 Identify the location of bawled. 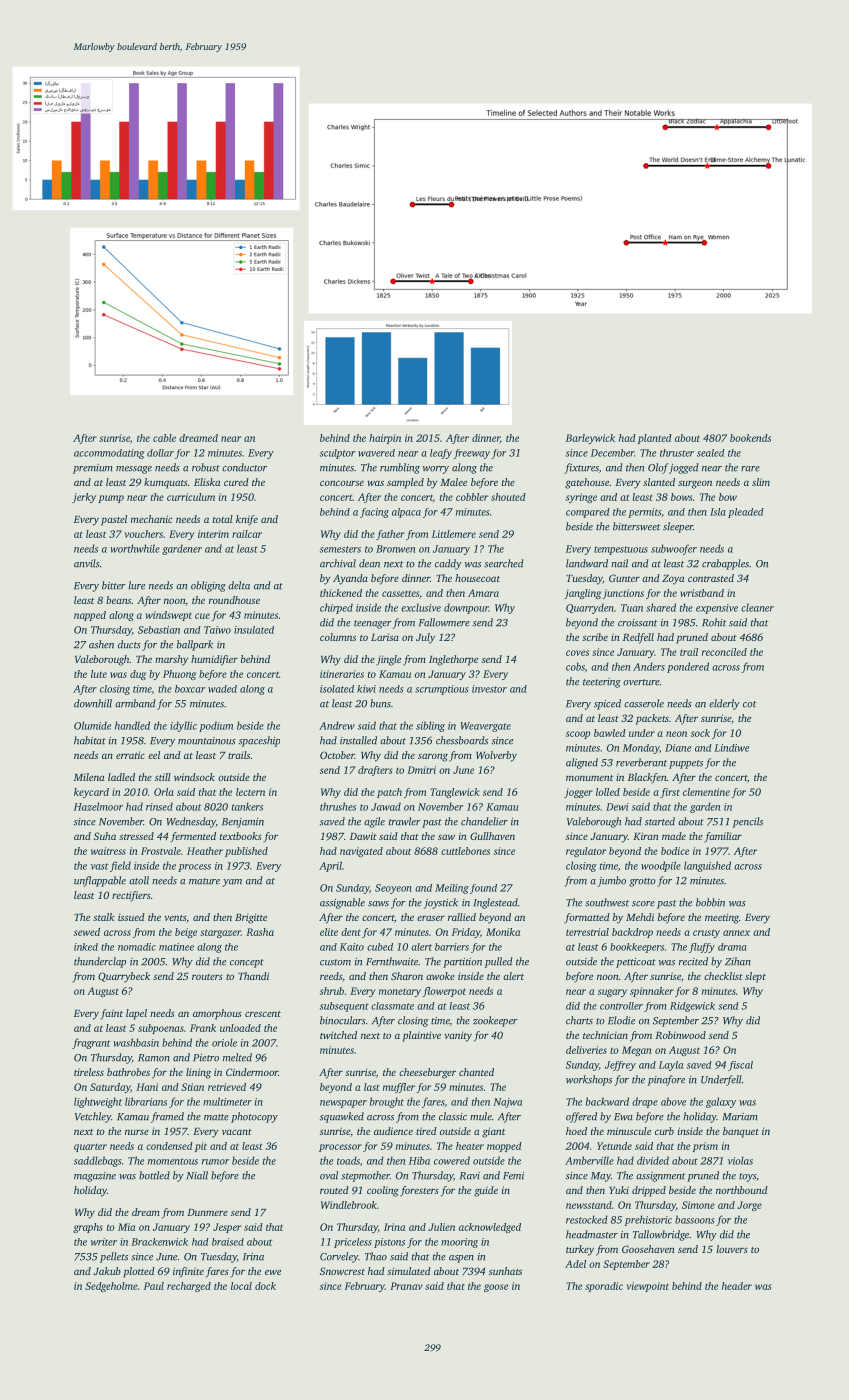
(610, 733).
